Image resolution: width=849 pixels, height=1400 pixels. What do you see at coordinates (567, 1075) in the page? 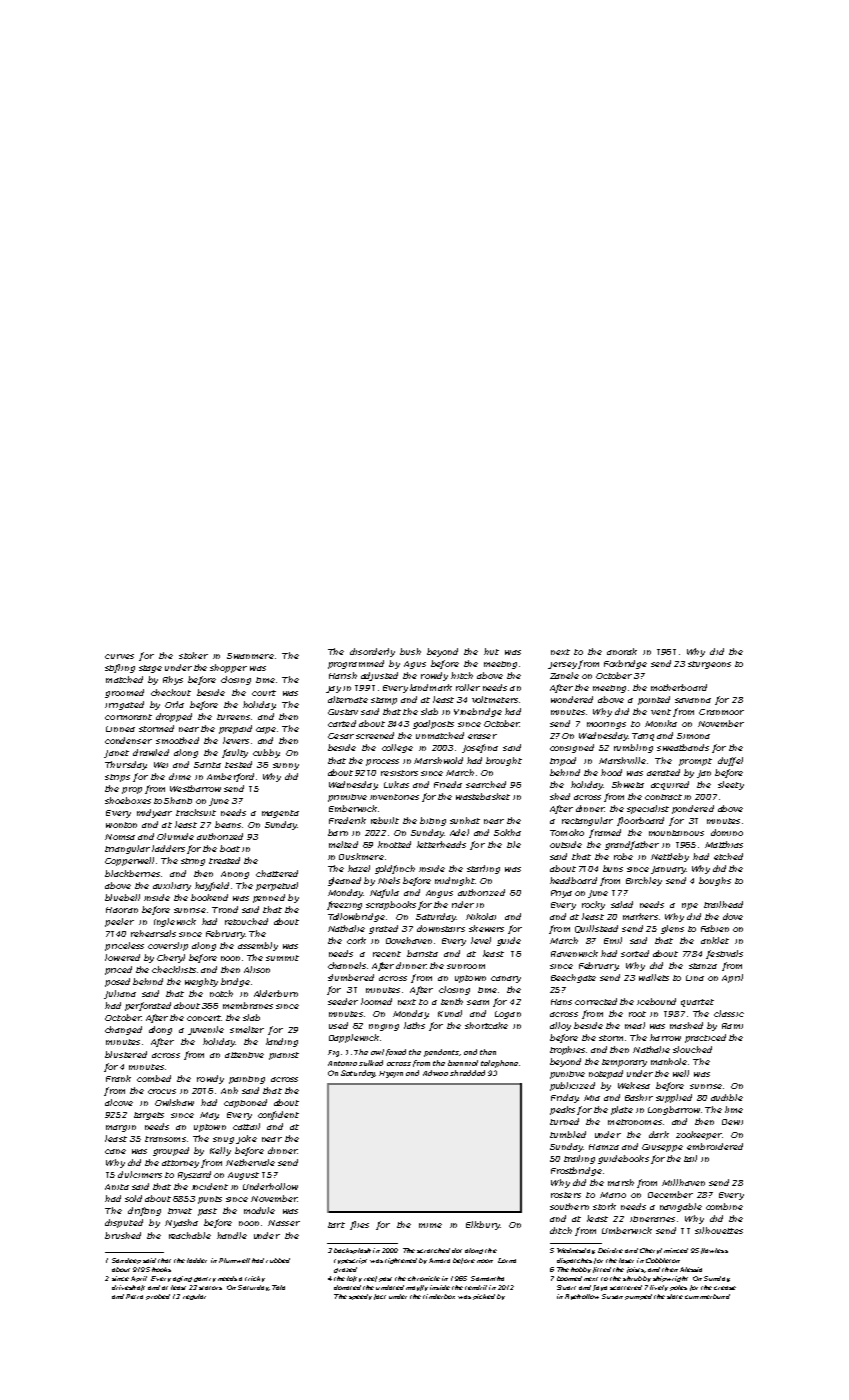
I see `punitive` at bounding box center [567, 1075].
